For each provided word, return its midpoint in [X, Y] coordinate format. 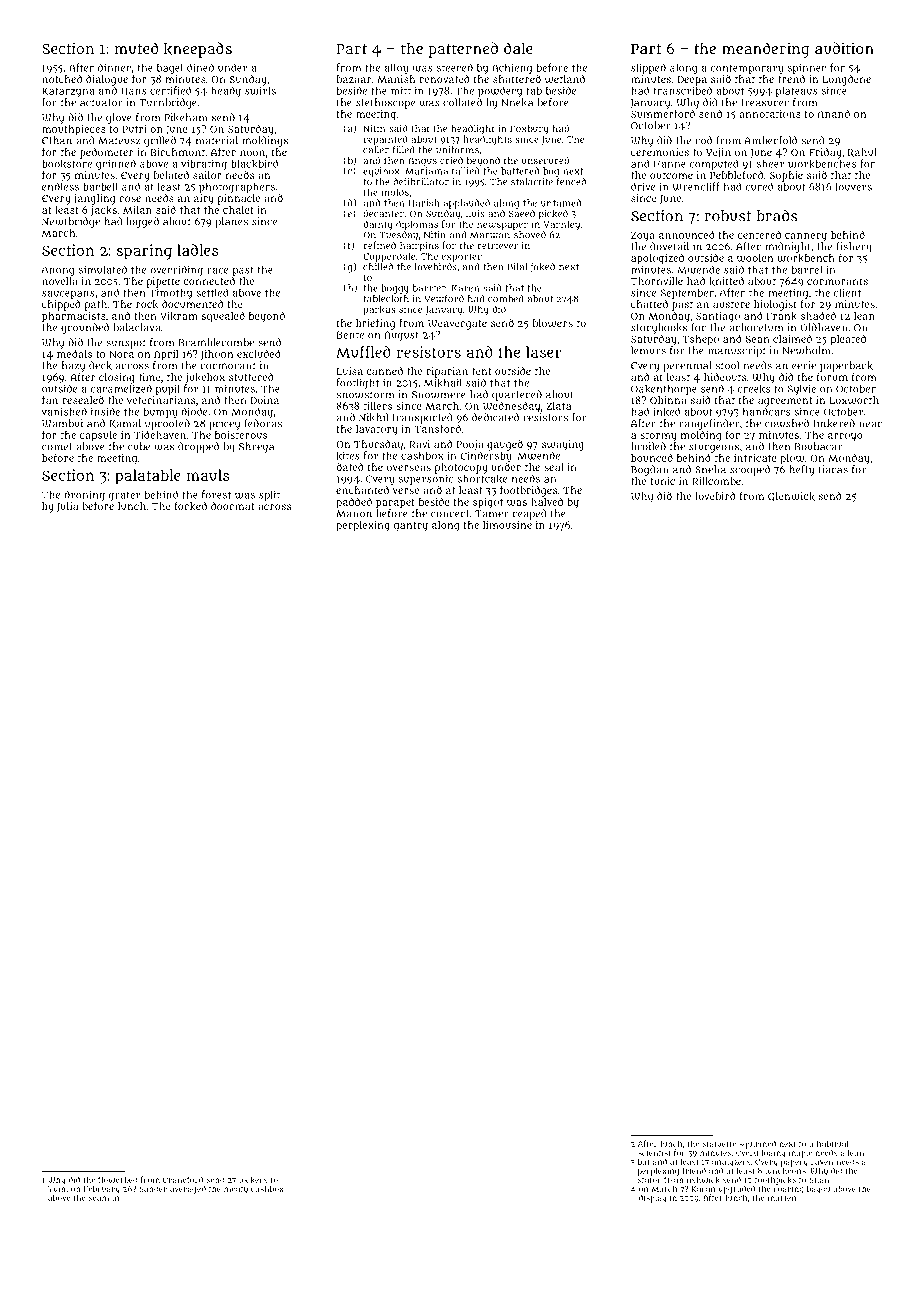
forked [191, 506]
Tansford [437, 428]
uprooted [167, 424]
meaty [236, 1190]
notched [62, 79]
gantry [411, 527]
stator [649, 1180]
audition [844, 48]
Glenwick [791, 497]
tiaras [833, 469]
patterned [463, 50]
